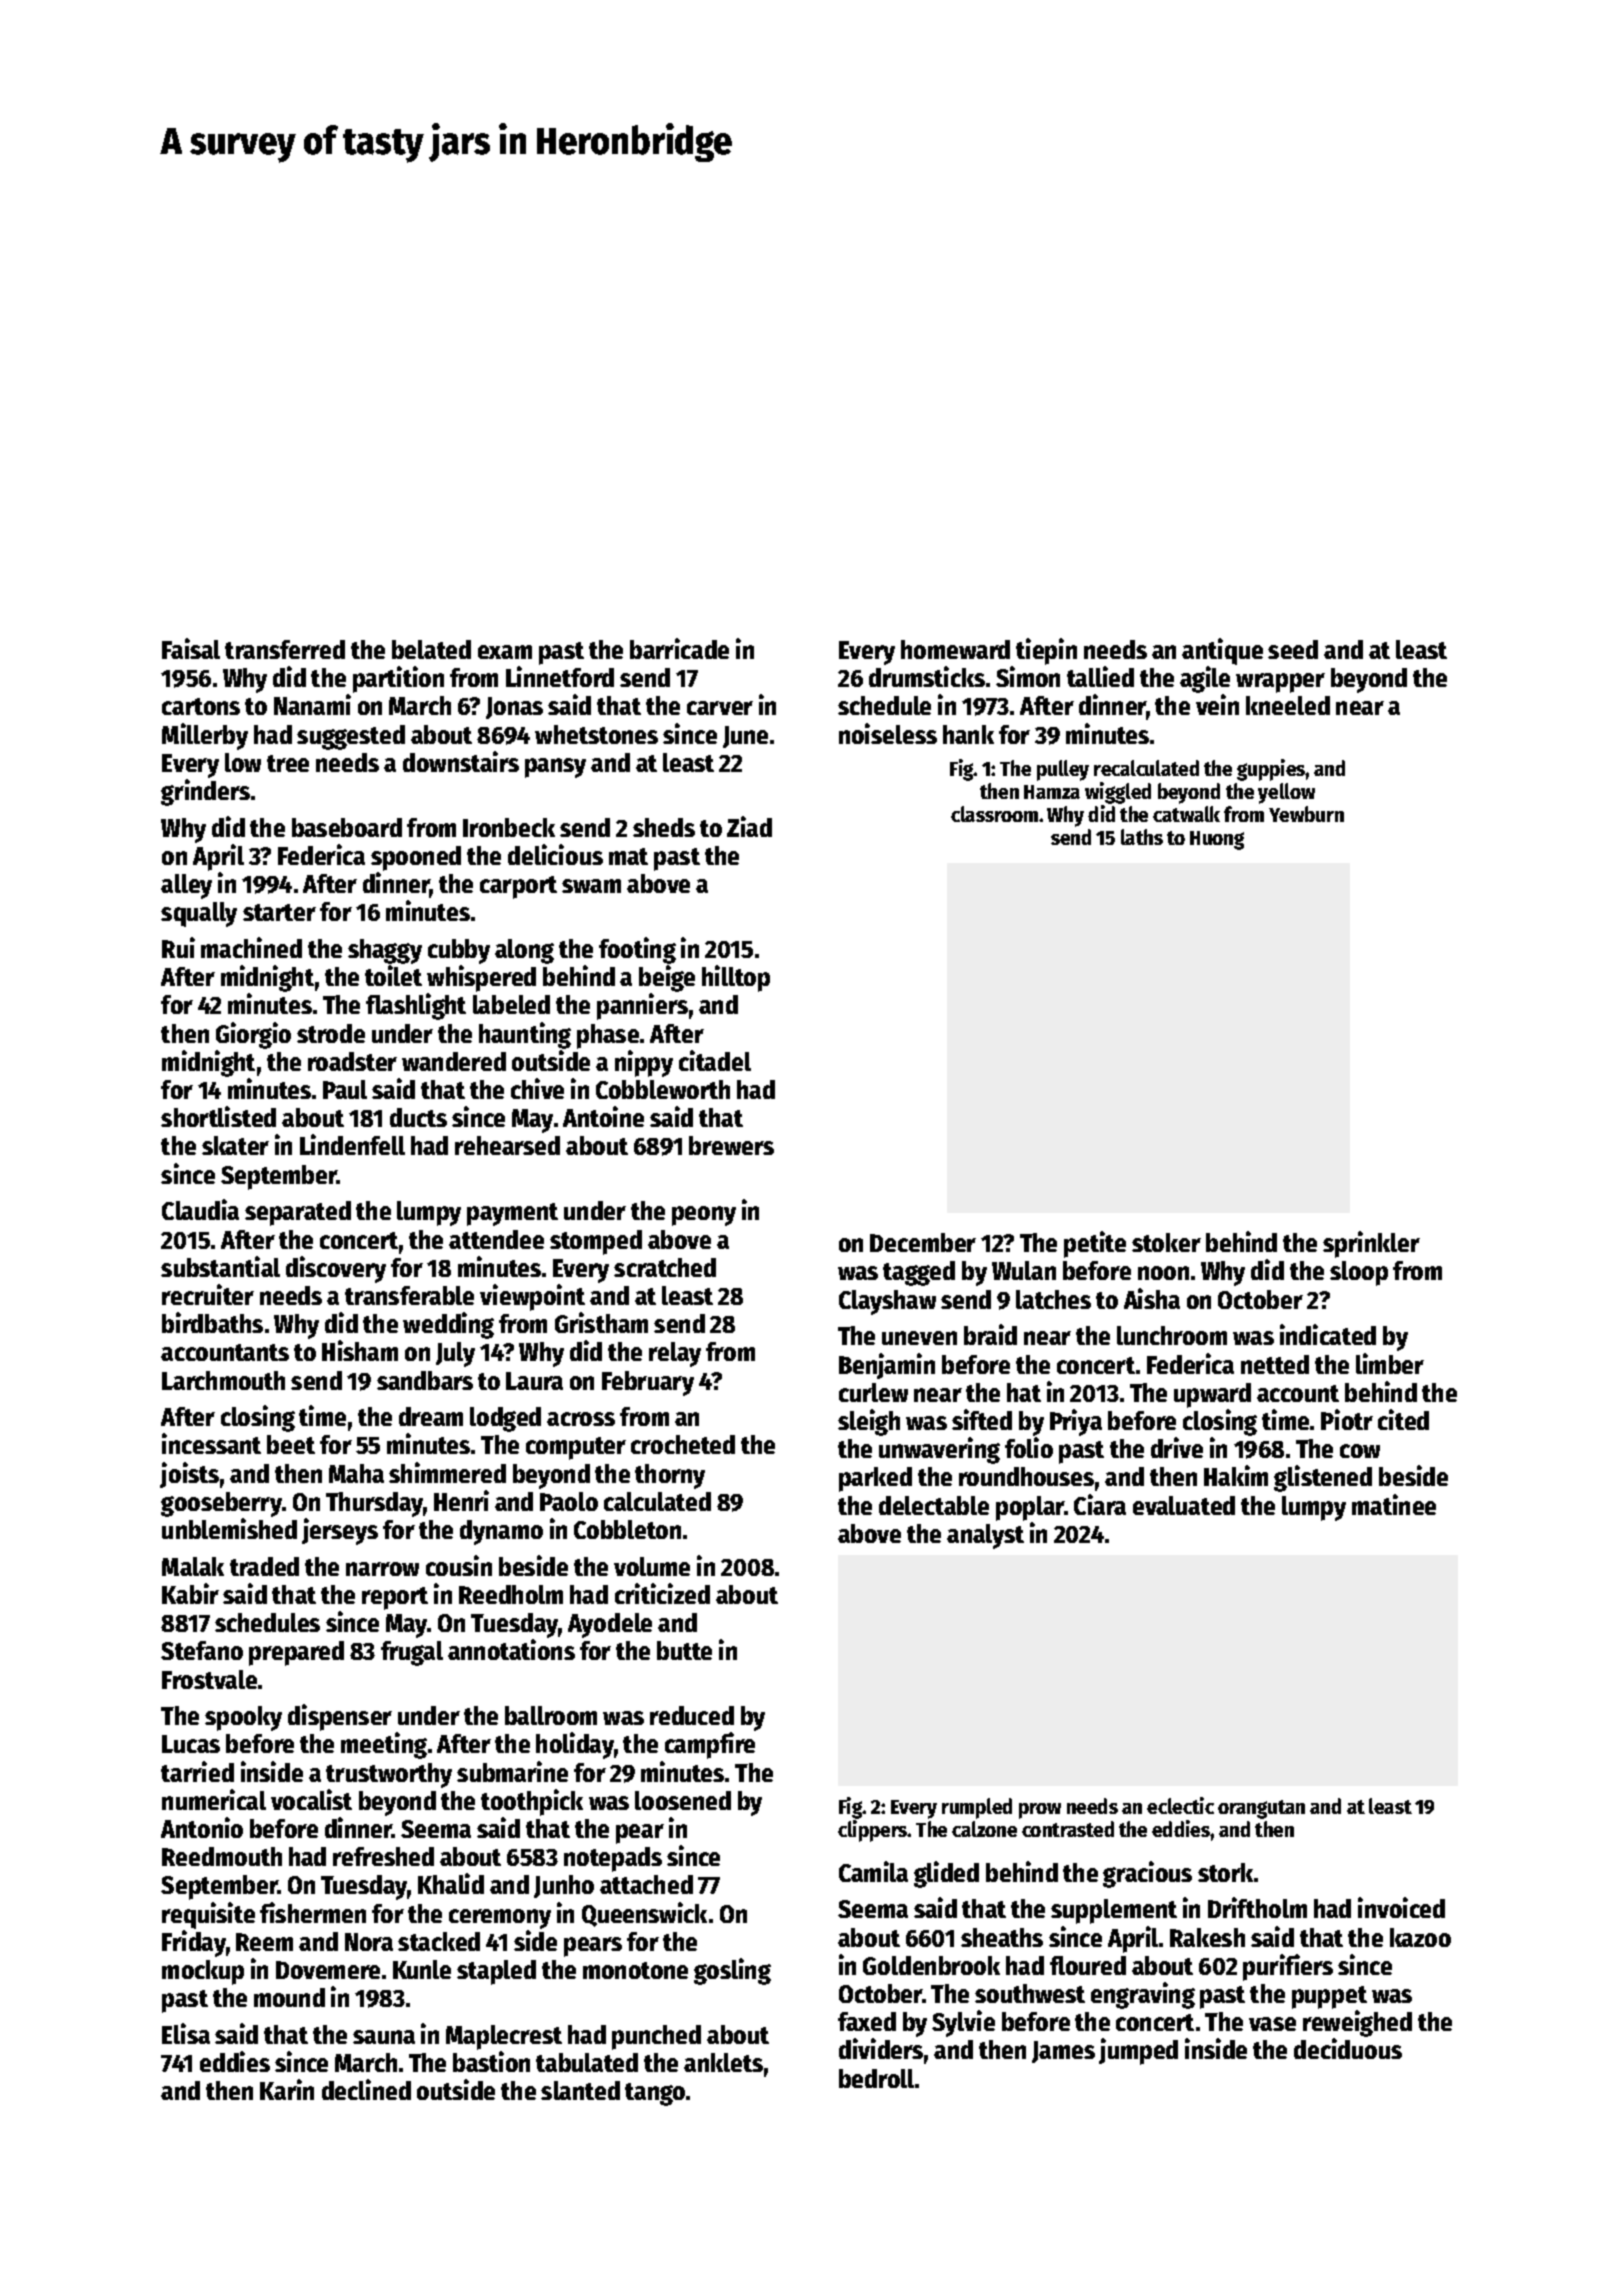 The width and height of the image is (1620, 2292). I want to click on upward, so click(1212, 1395).
